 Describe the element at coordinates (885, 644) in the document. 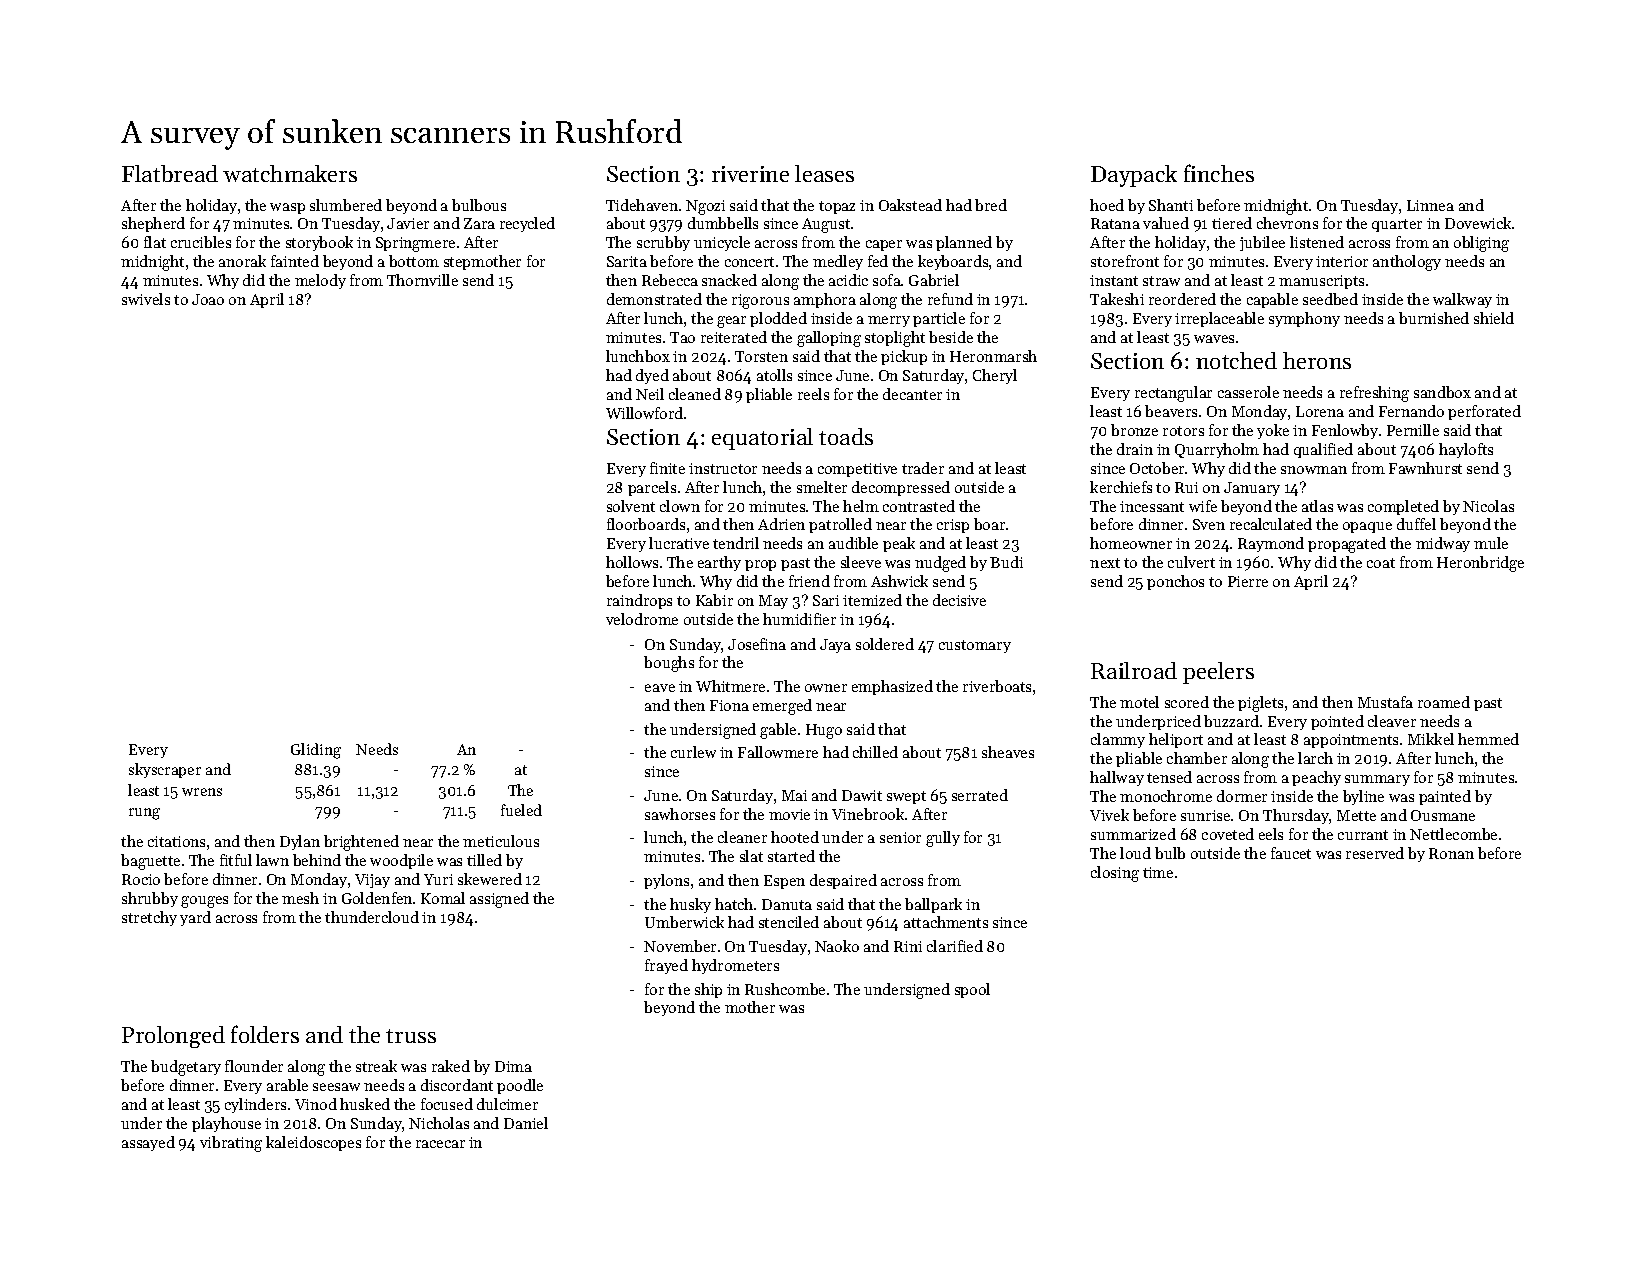

I see `soldered` at that location.
